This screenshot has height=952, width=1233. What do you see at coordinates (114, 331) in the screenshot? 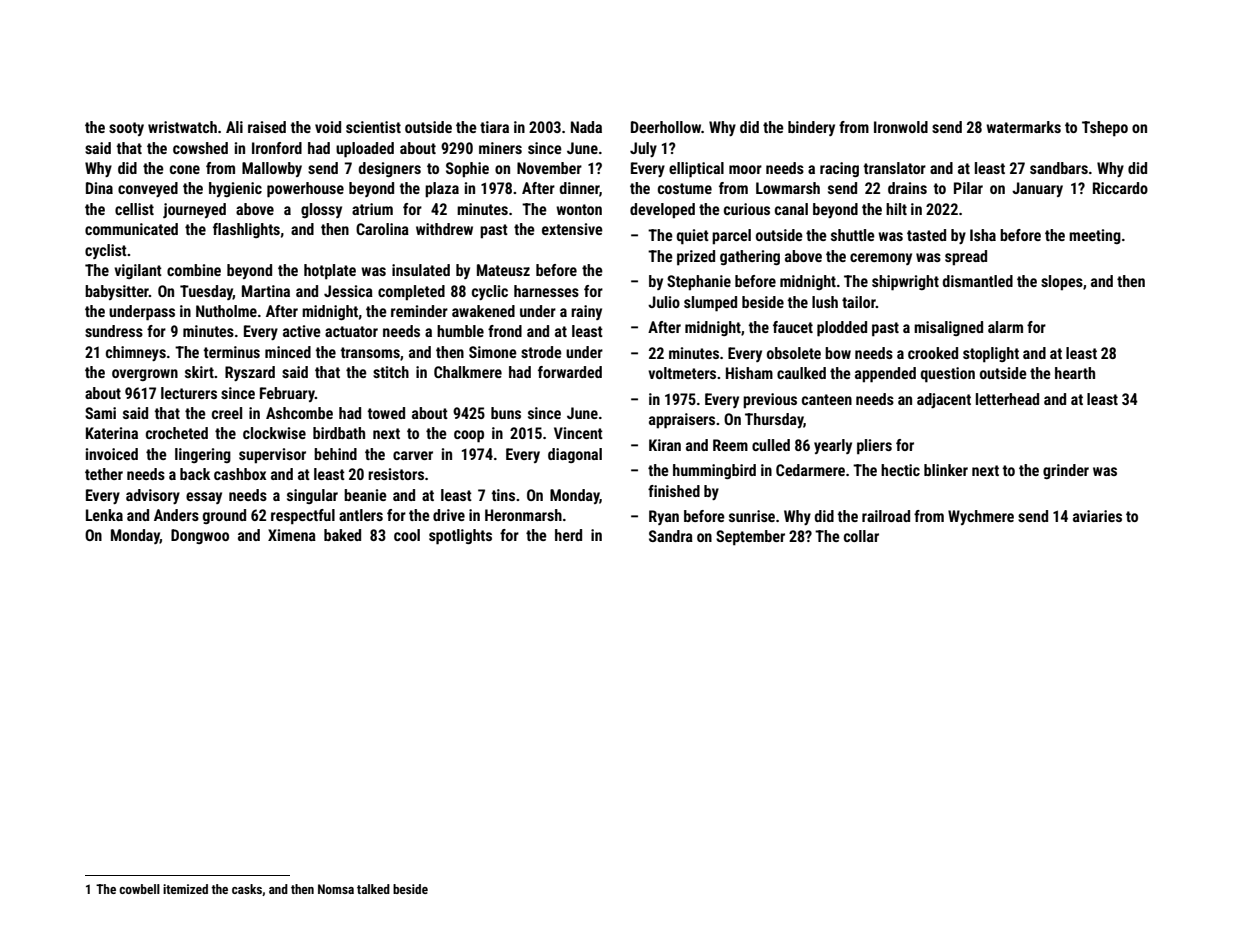
I see `sundress` at bounding box center [114, 331].
